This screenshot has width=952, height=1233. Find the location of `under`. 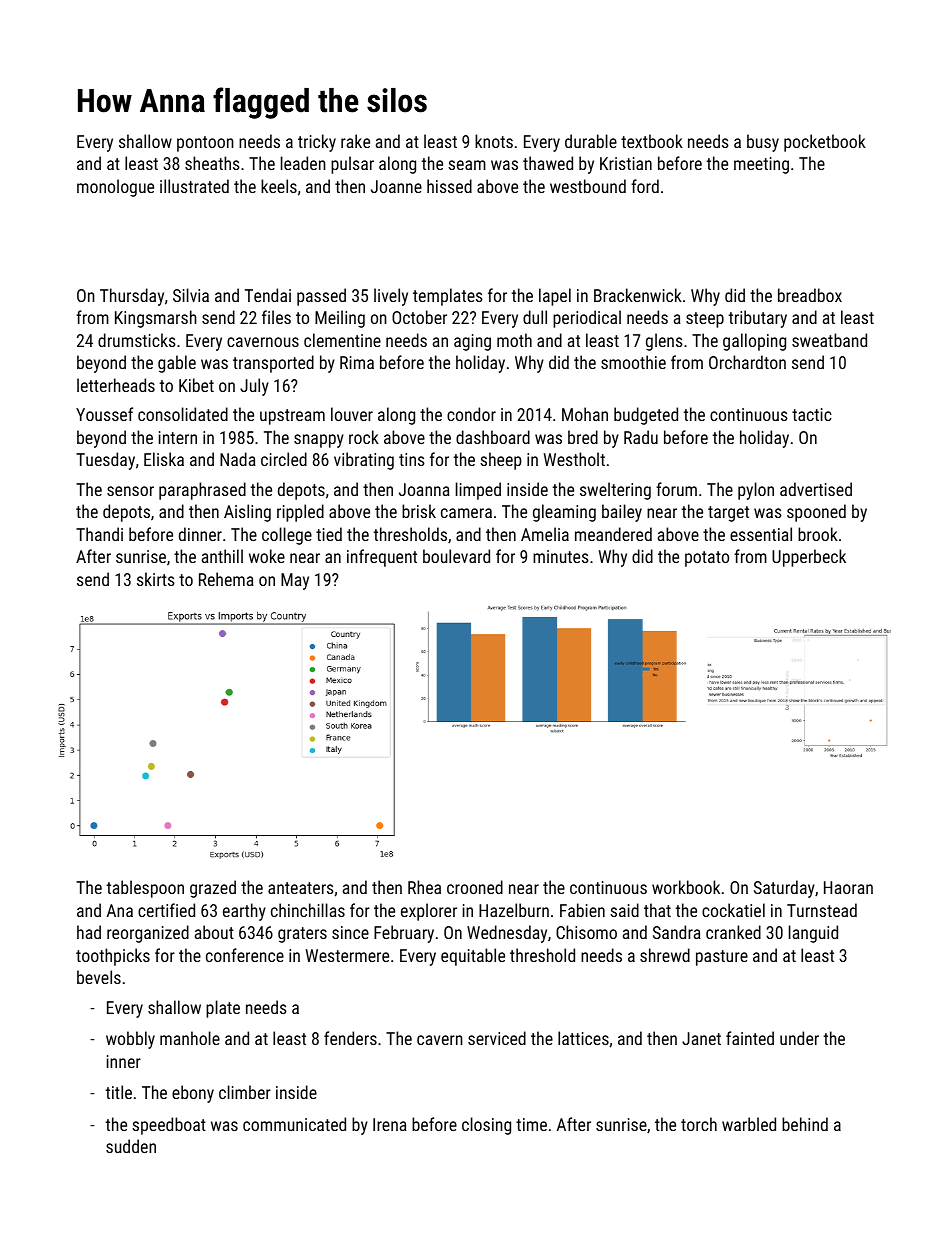

under is located at coordinates (799, 1038).
